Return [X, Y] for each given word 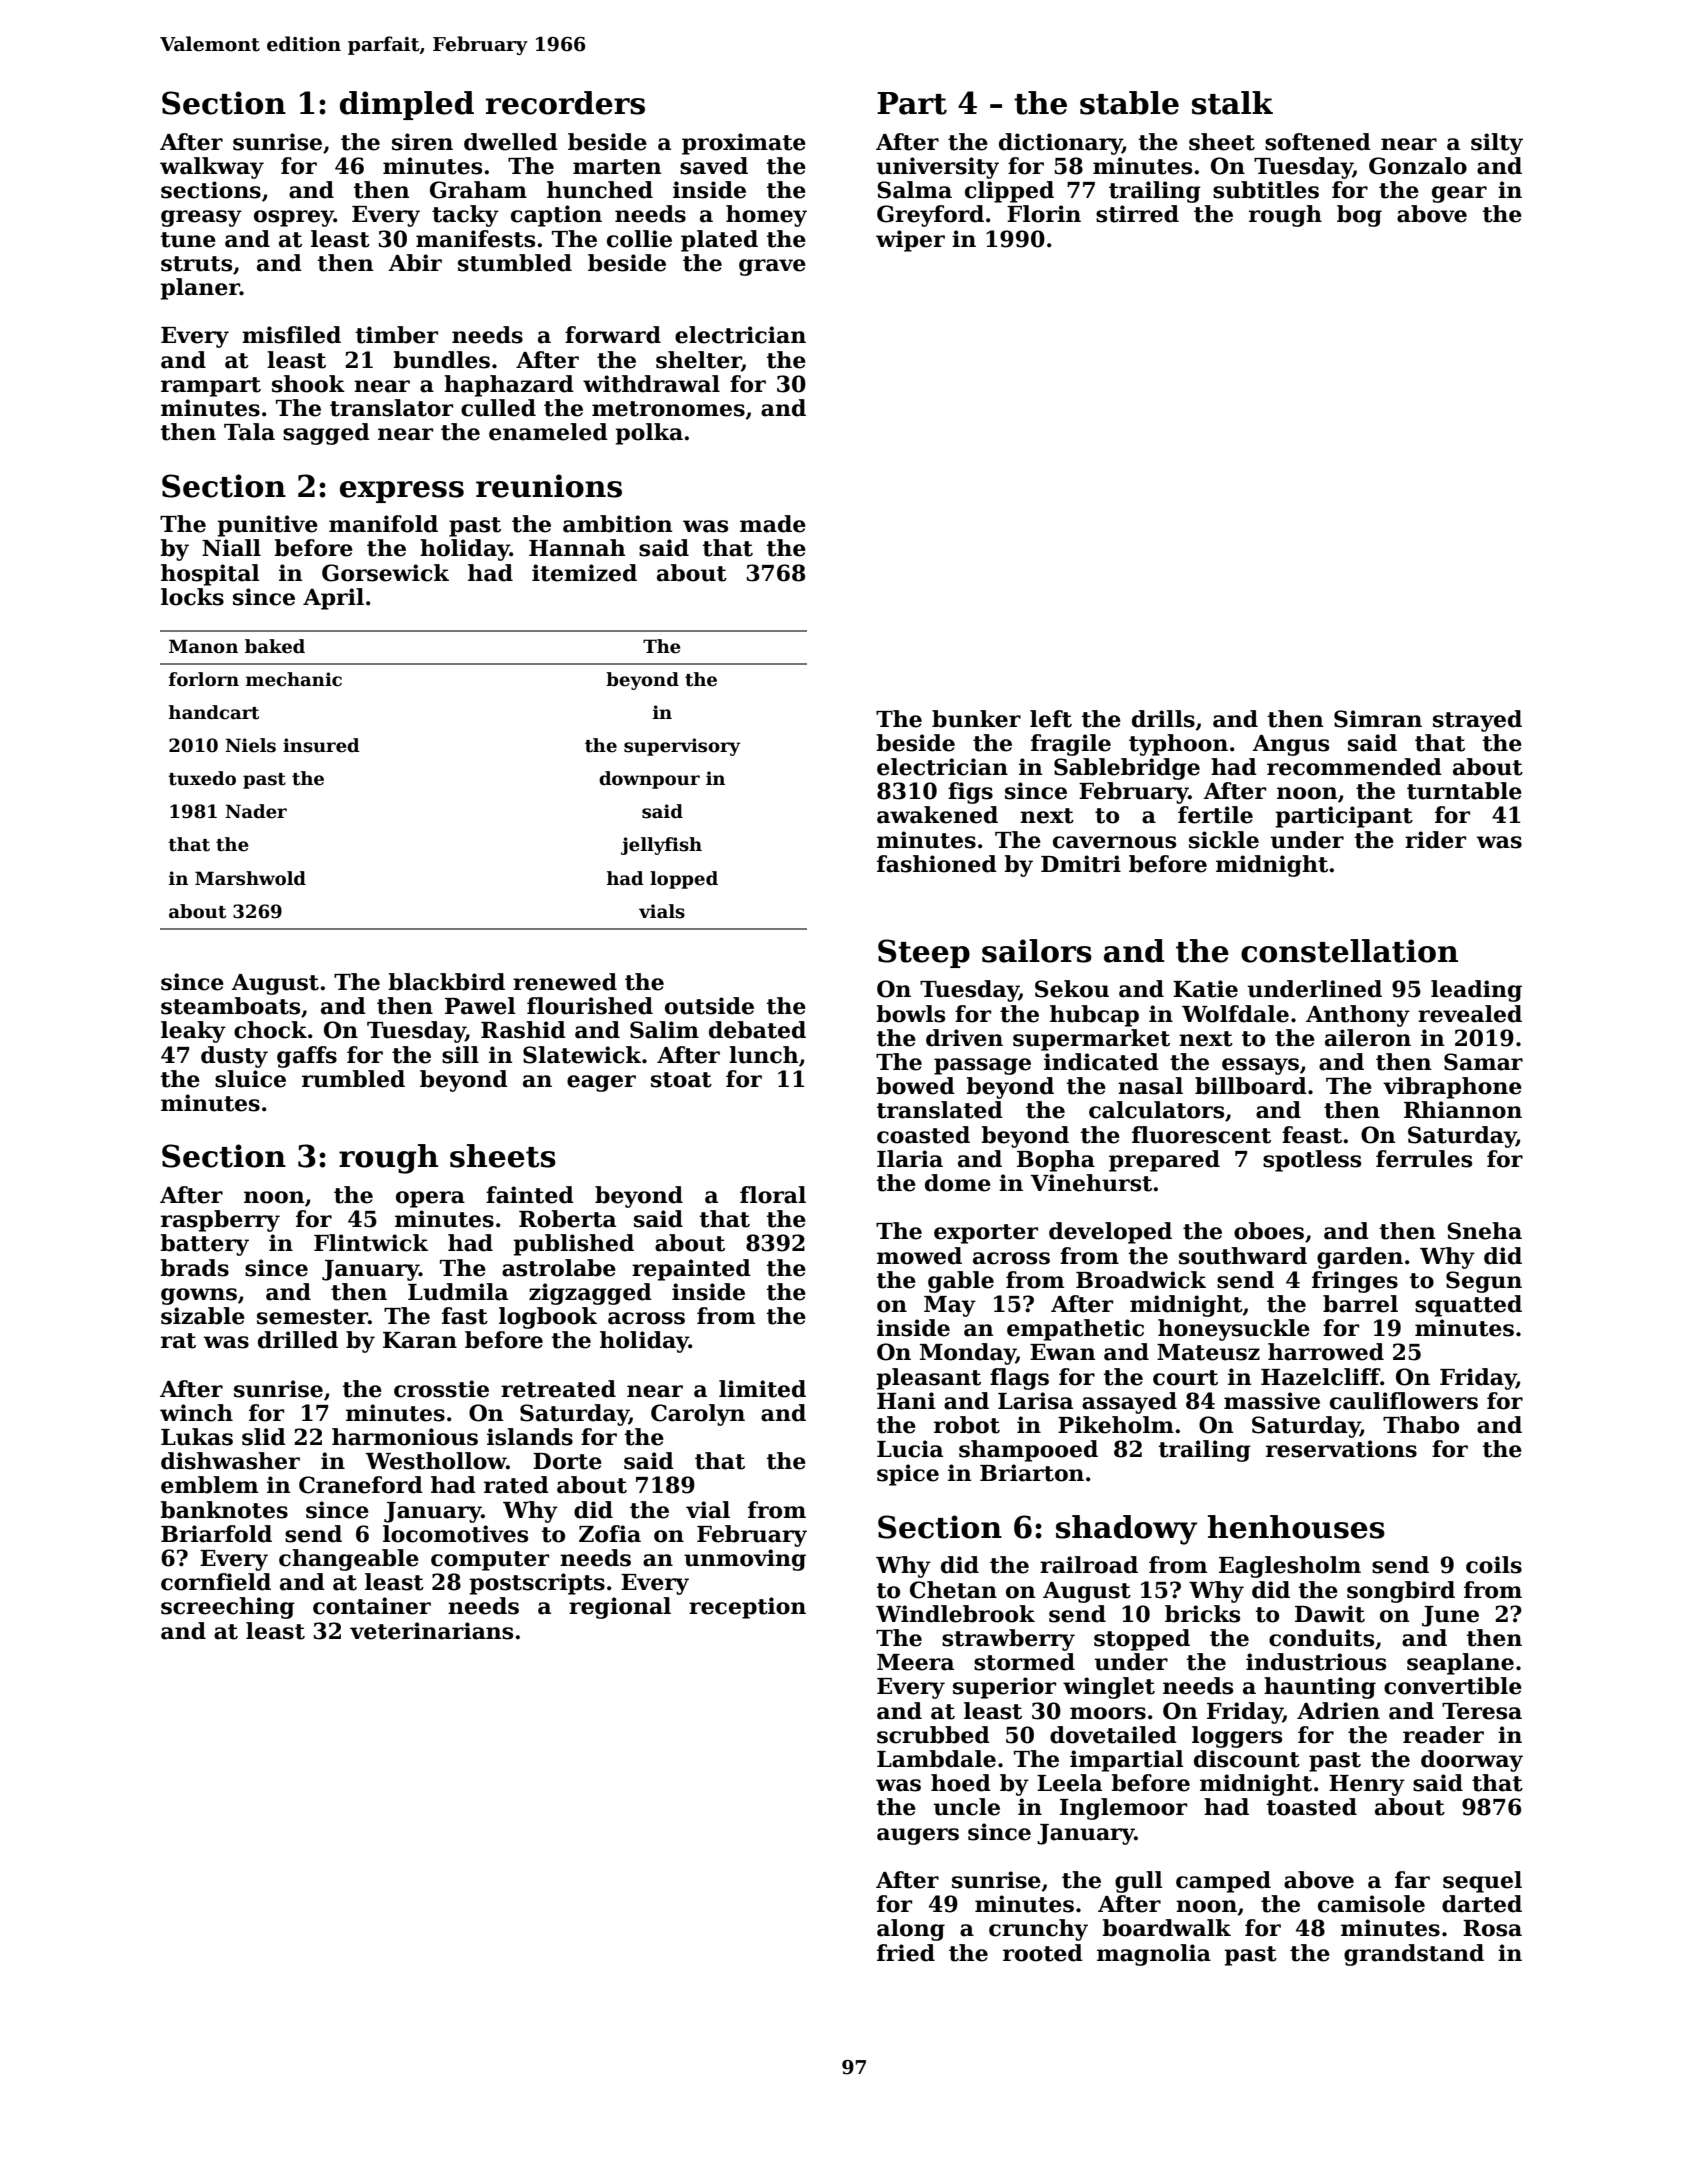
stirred [1137, 214]
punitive [267, 526]
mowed [919, 1256]
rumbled [353, 1079]
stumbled [515, 263]
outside [709, 1006]
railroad [1089, 1565]
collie [639, 239]
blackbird [446, 982]
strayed [1477, 721]
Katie [1205, 989]
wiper [910, 241]
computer [490, 1561]
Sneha [1484, 1231]
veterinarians [431, 1631]
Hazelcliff [1321, 1377]
